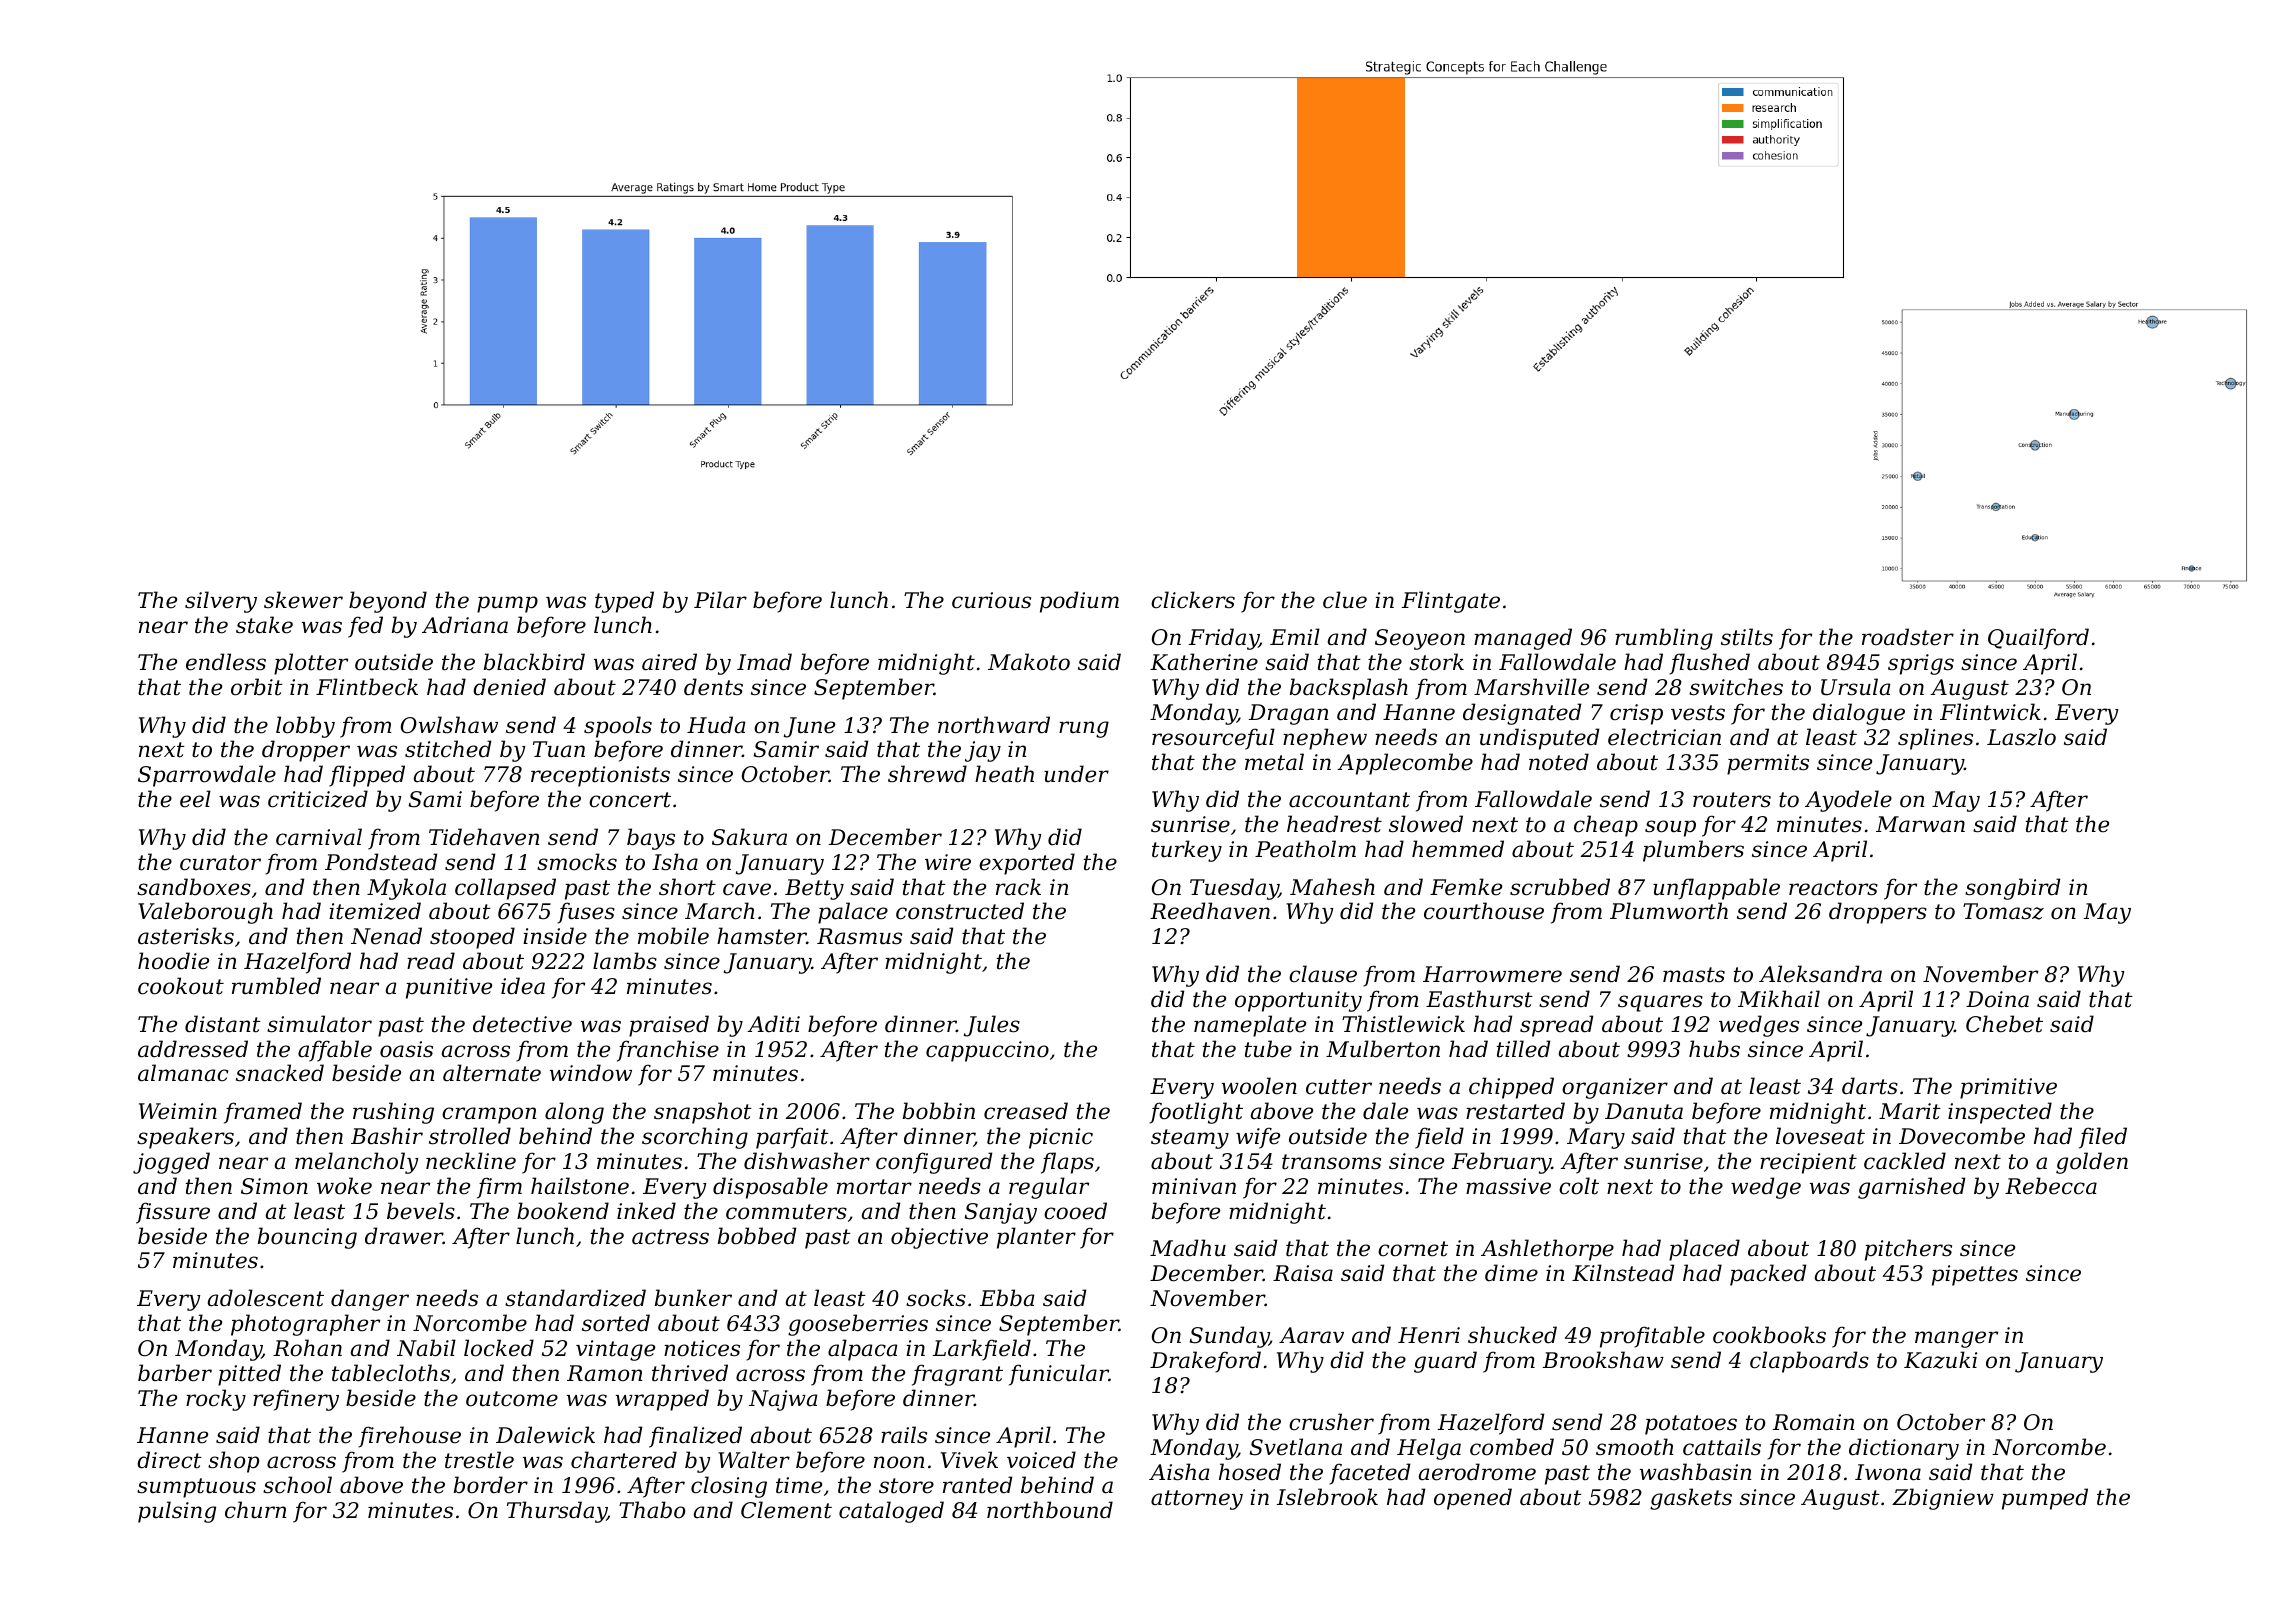  What do you see at coordinates (1298, 1001) in the screenshot?
I see `opportunity` at bounding box center [1298, 1001].
